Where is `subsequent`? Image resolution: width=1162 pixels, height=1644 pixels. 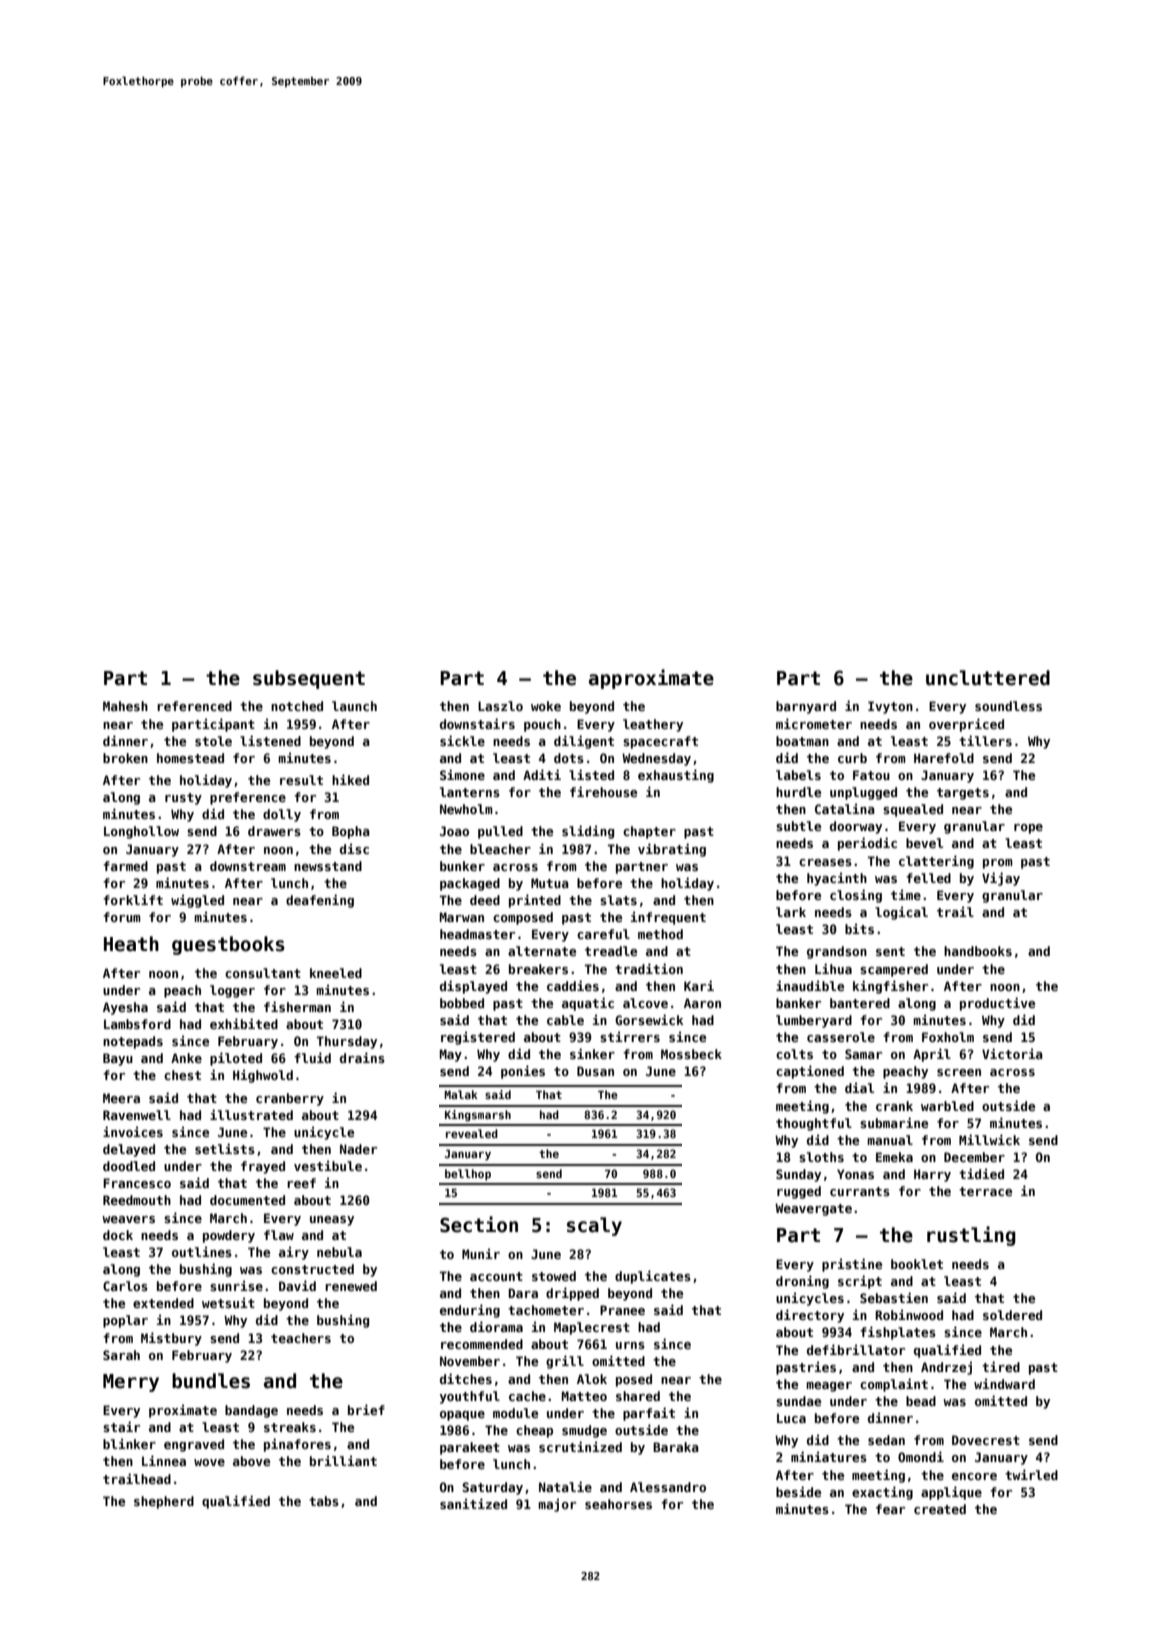 subsequent is located at coordinates (309, 679).
